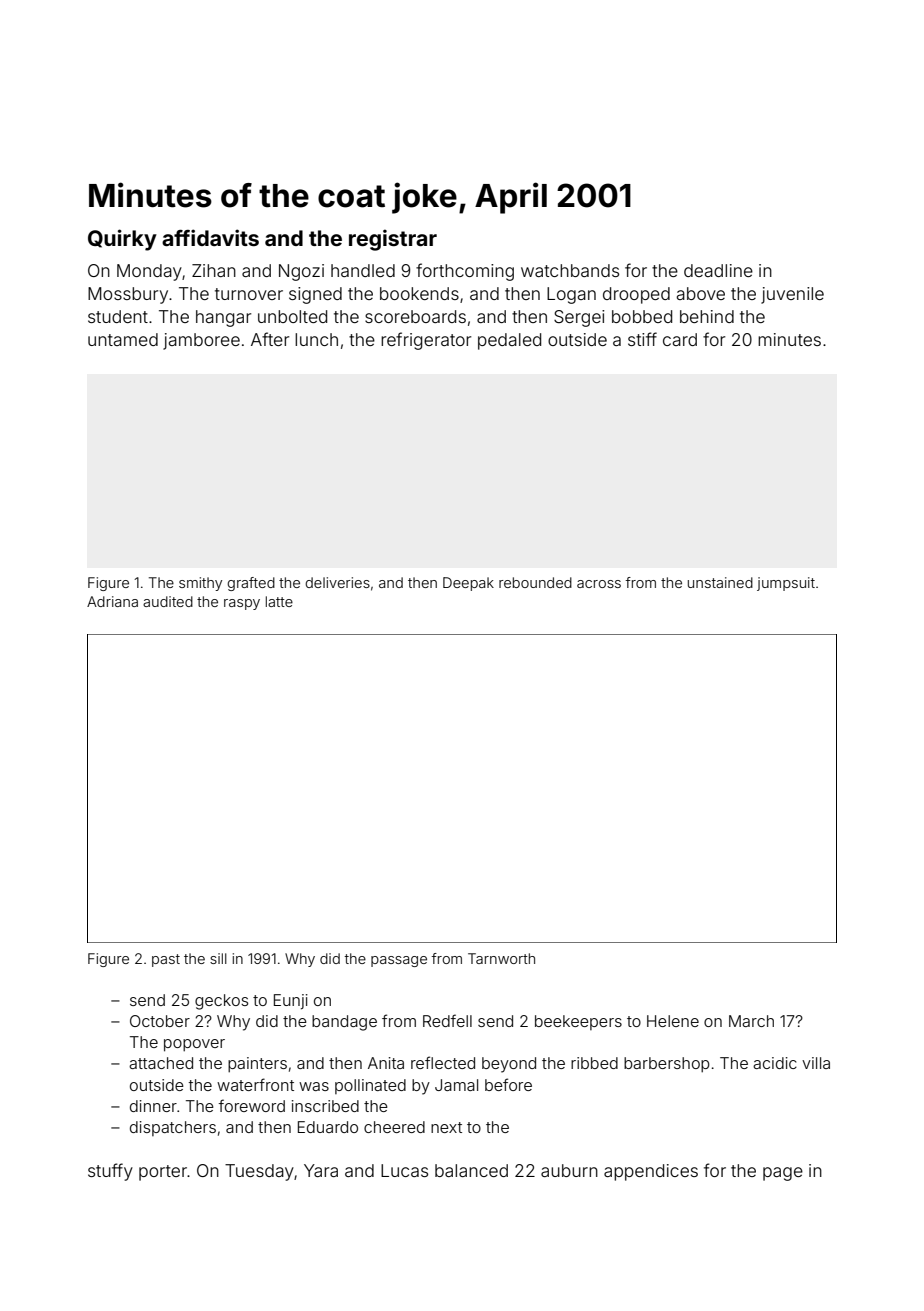  I want to click on unstained, so click(720, 582).
